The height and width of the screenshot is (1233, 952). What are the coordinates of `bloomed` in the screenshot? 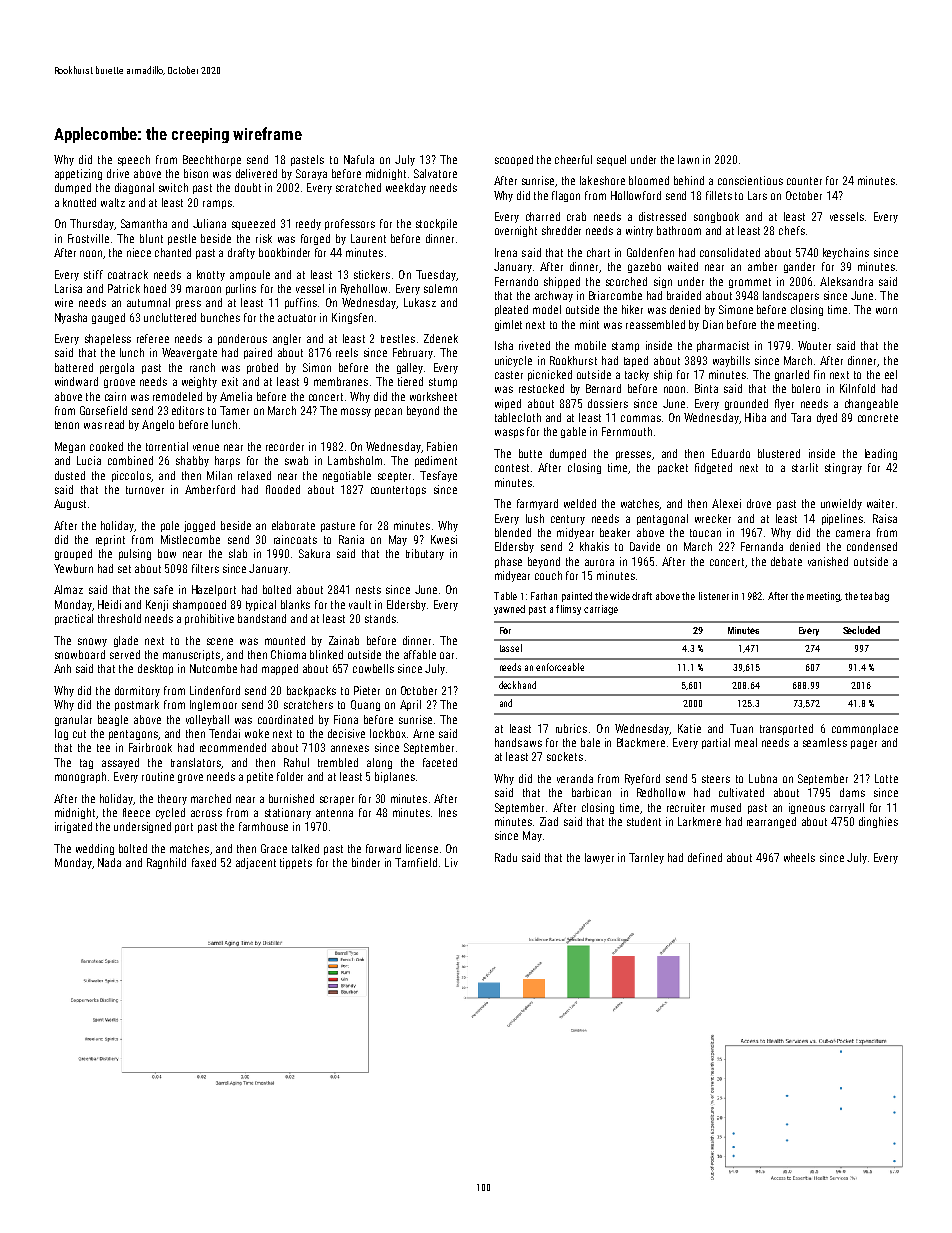 It's located at (649, 180).
